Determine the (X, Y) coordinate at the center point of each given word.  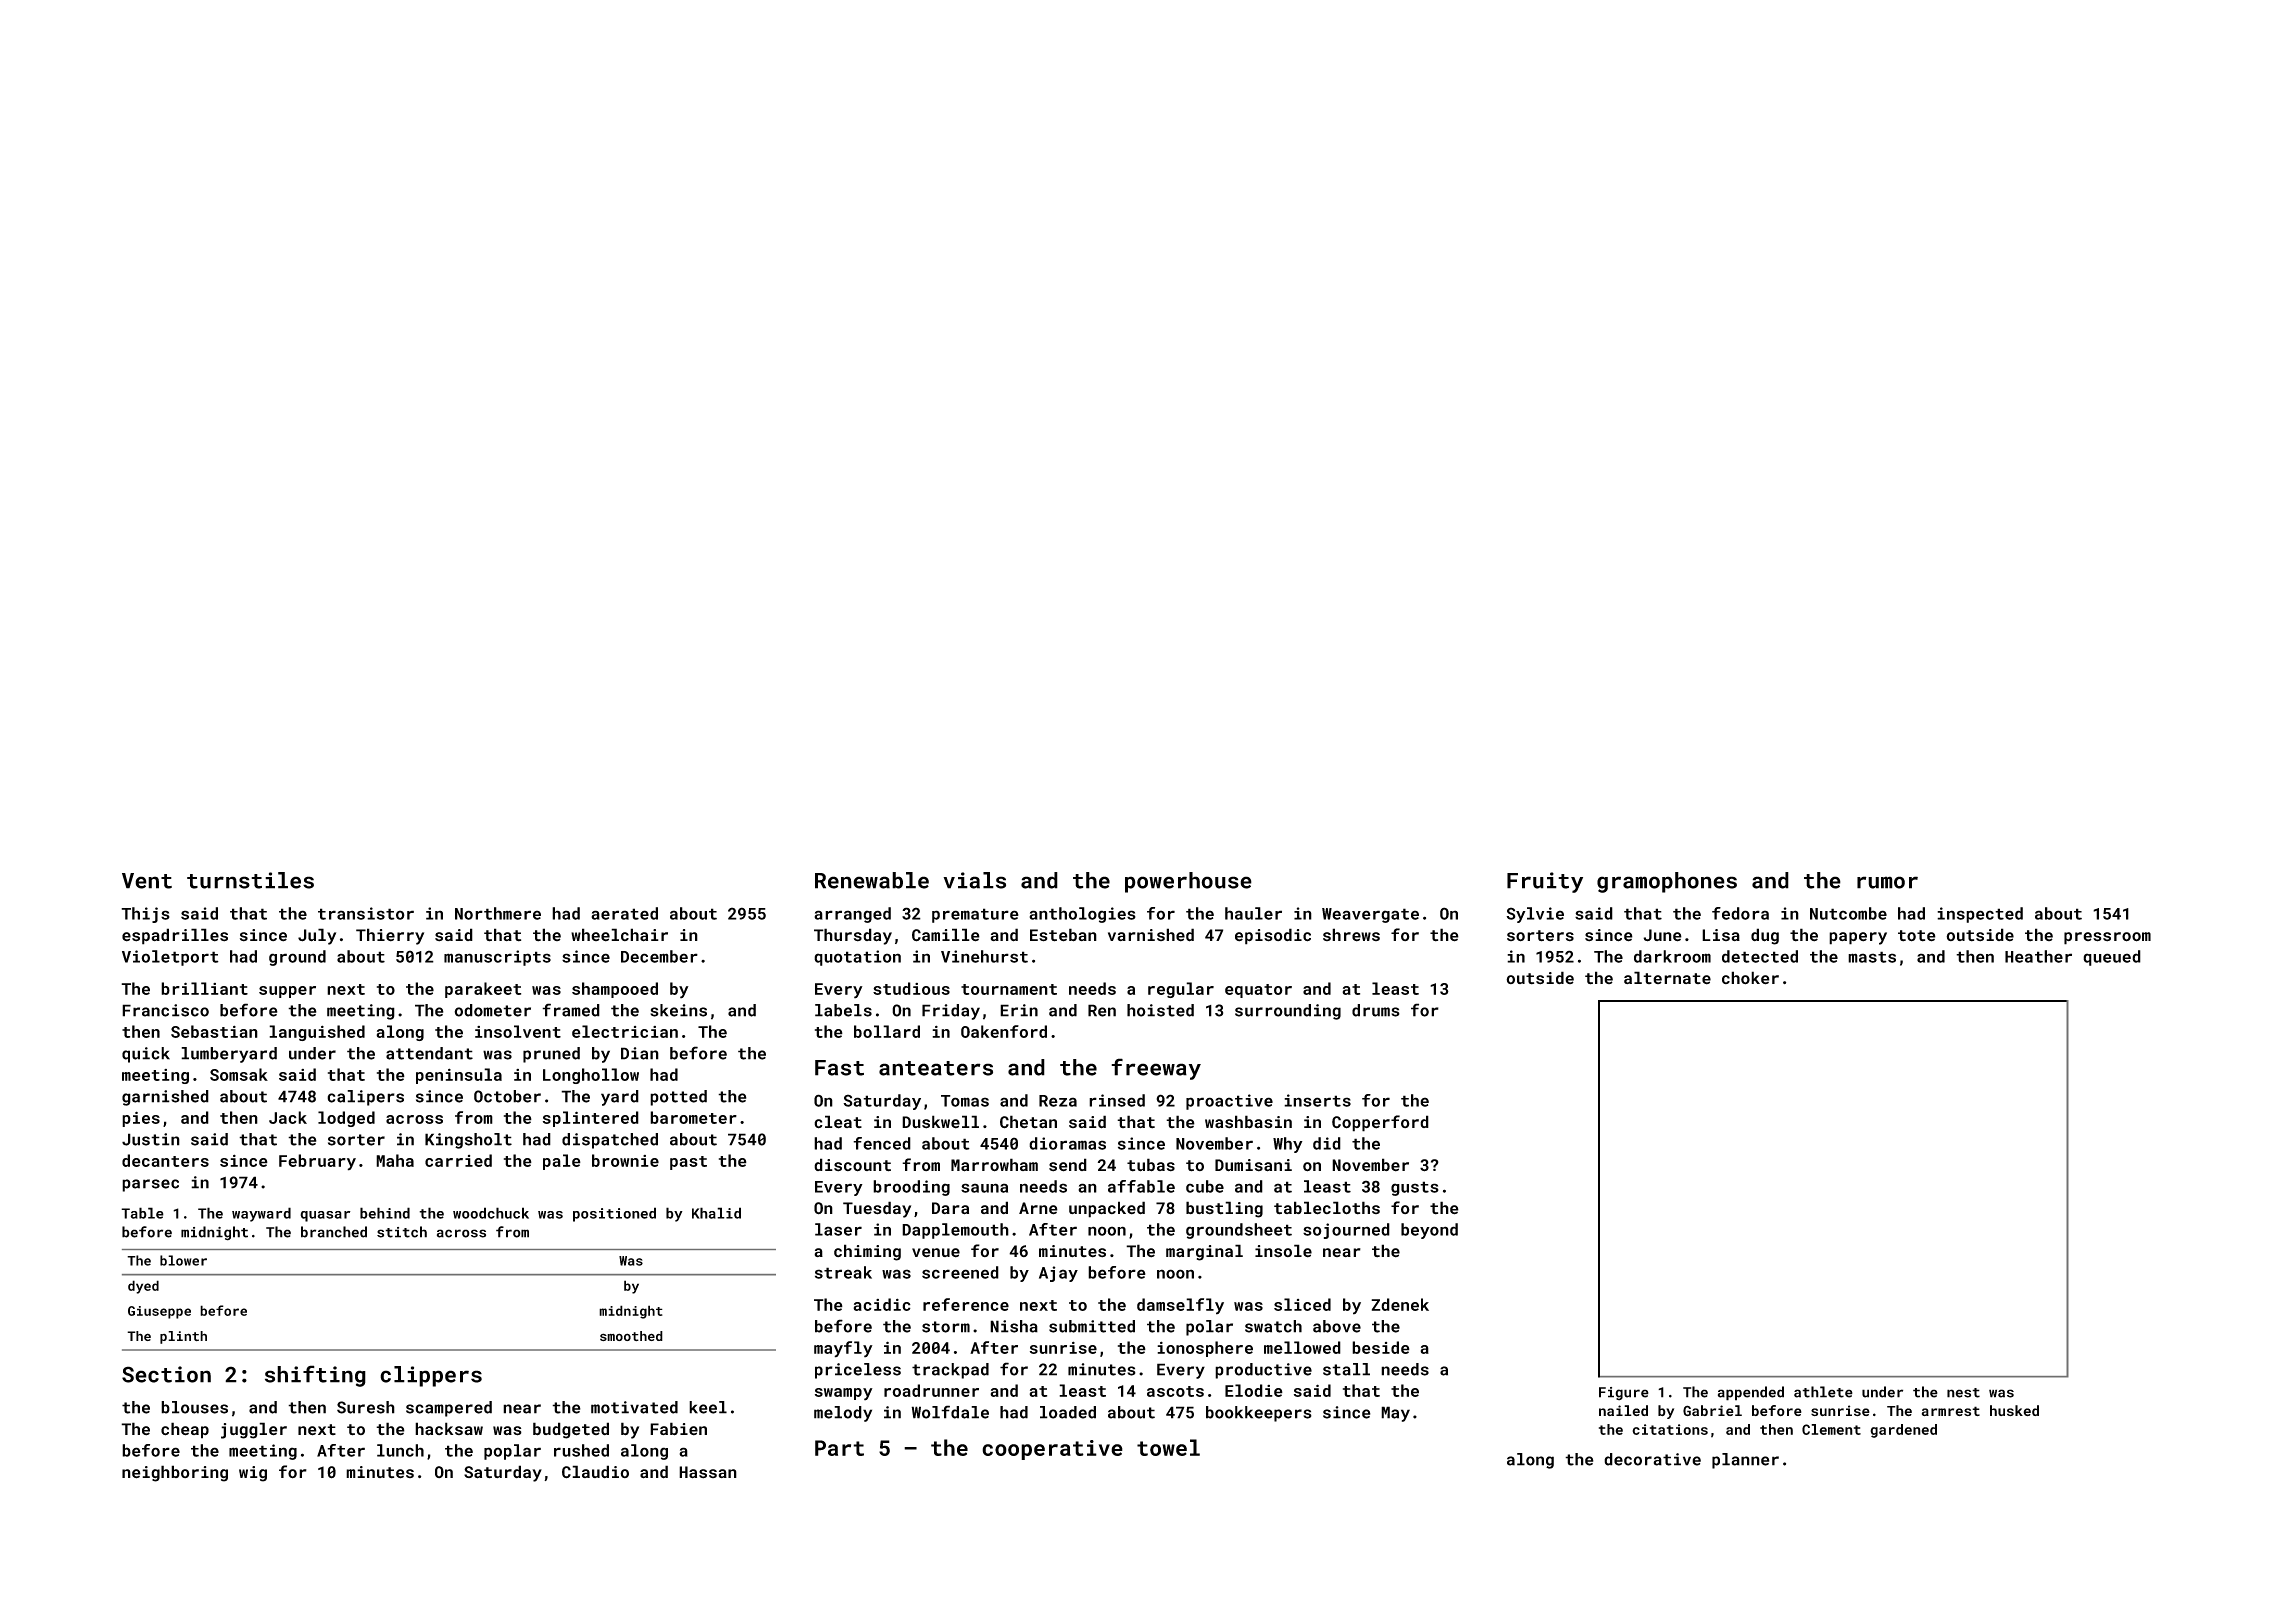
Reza (1058, 1101)
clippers (431, 1376)
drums (1376, 1010)
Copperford (1380, 1123)
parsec (150, 1185)
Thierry (390, 936)
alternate (1667, 978)
